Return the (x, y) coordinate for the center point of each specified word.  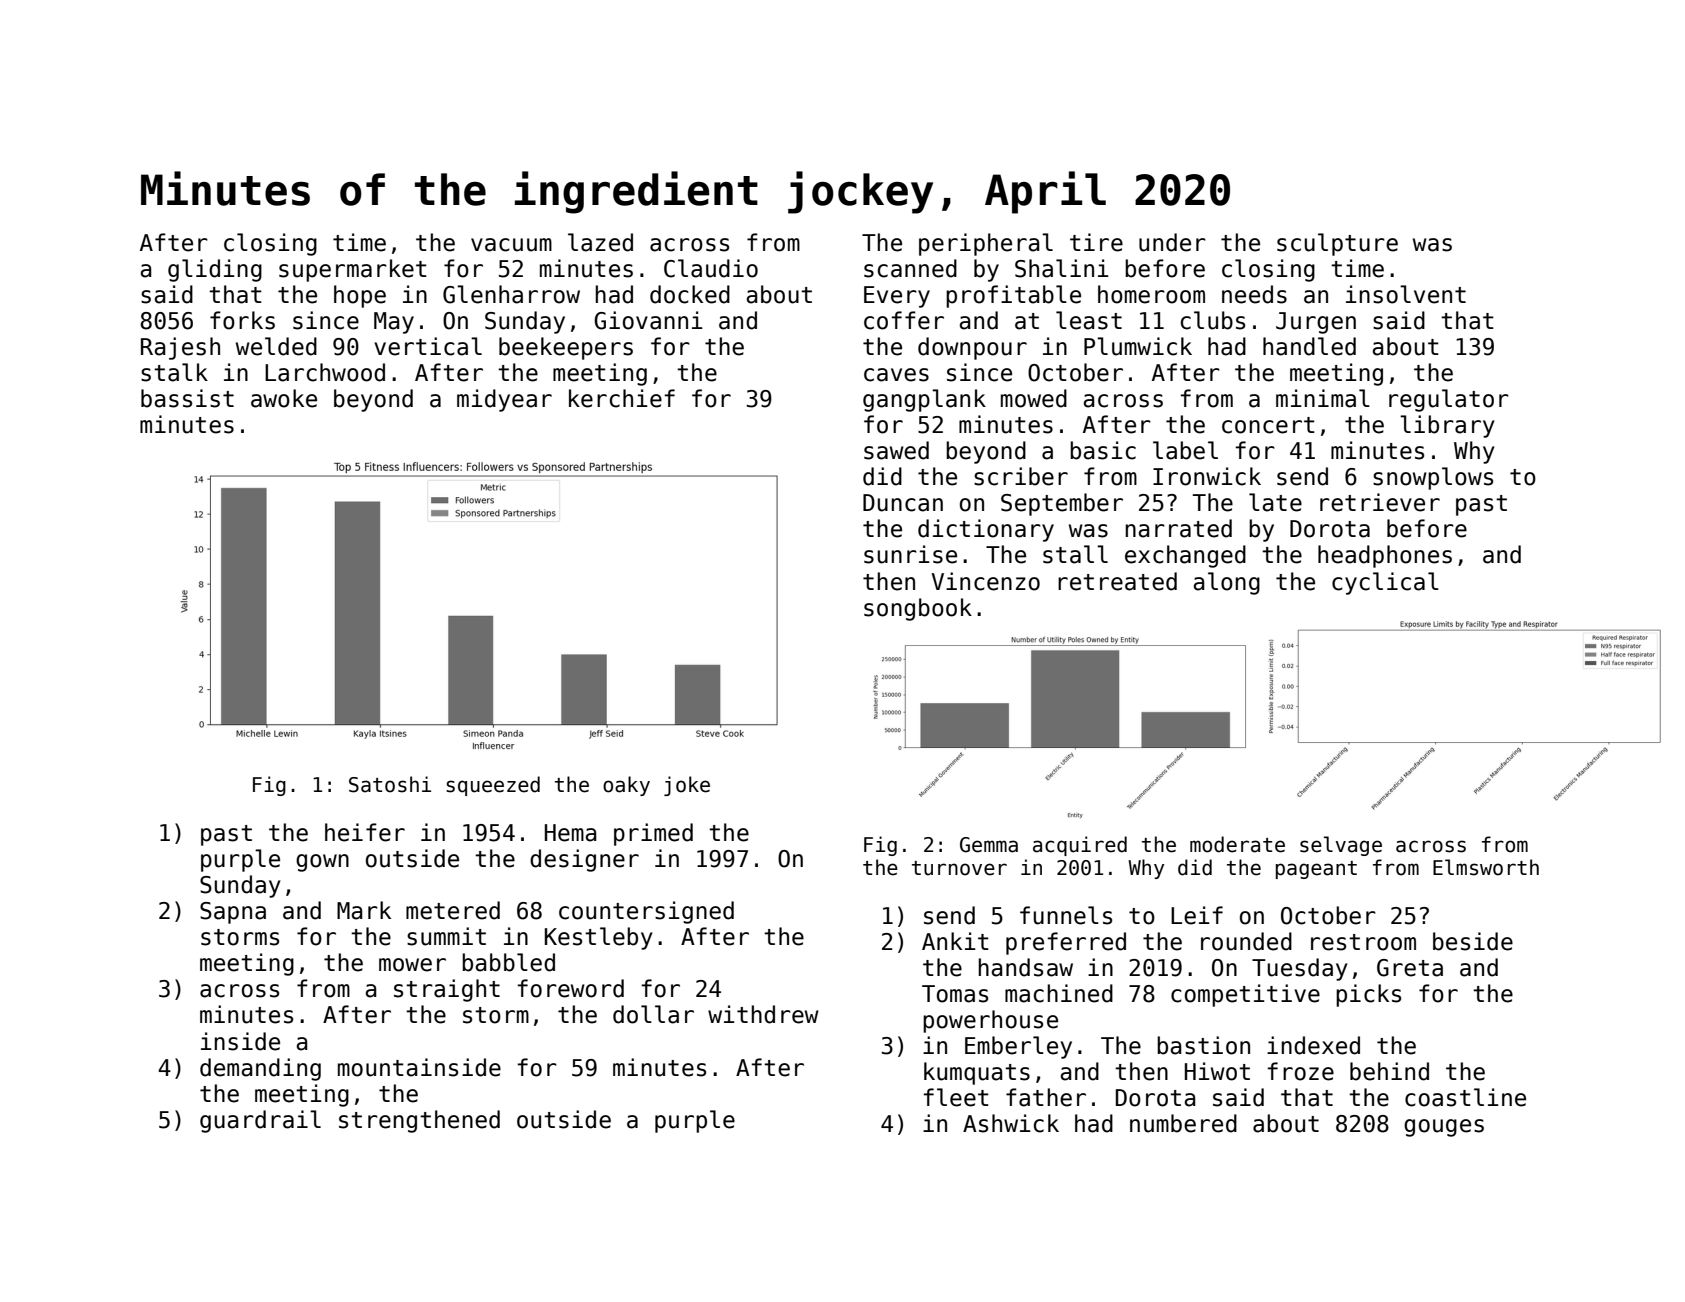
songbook (918, 609)
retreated (1117, 581)
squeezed (493, 786)
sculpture (1337, 244)
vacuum (511, 245)
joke (687, 786)
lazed (600, 242)
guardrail (260, 1121)
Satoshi (390, 784)
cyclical (1385, 583)
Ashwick (1011, 1123)
